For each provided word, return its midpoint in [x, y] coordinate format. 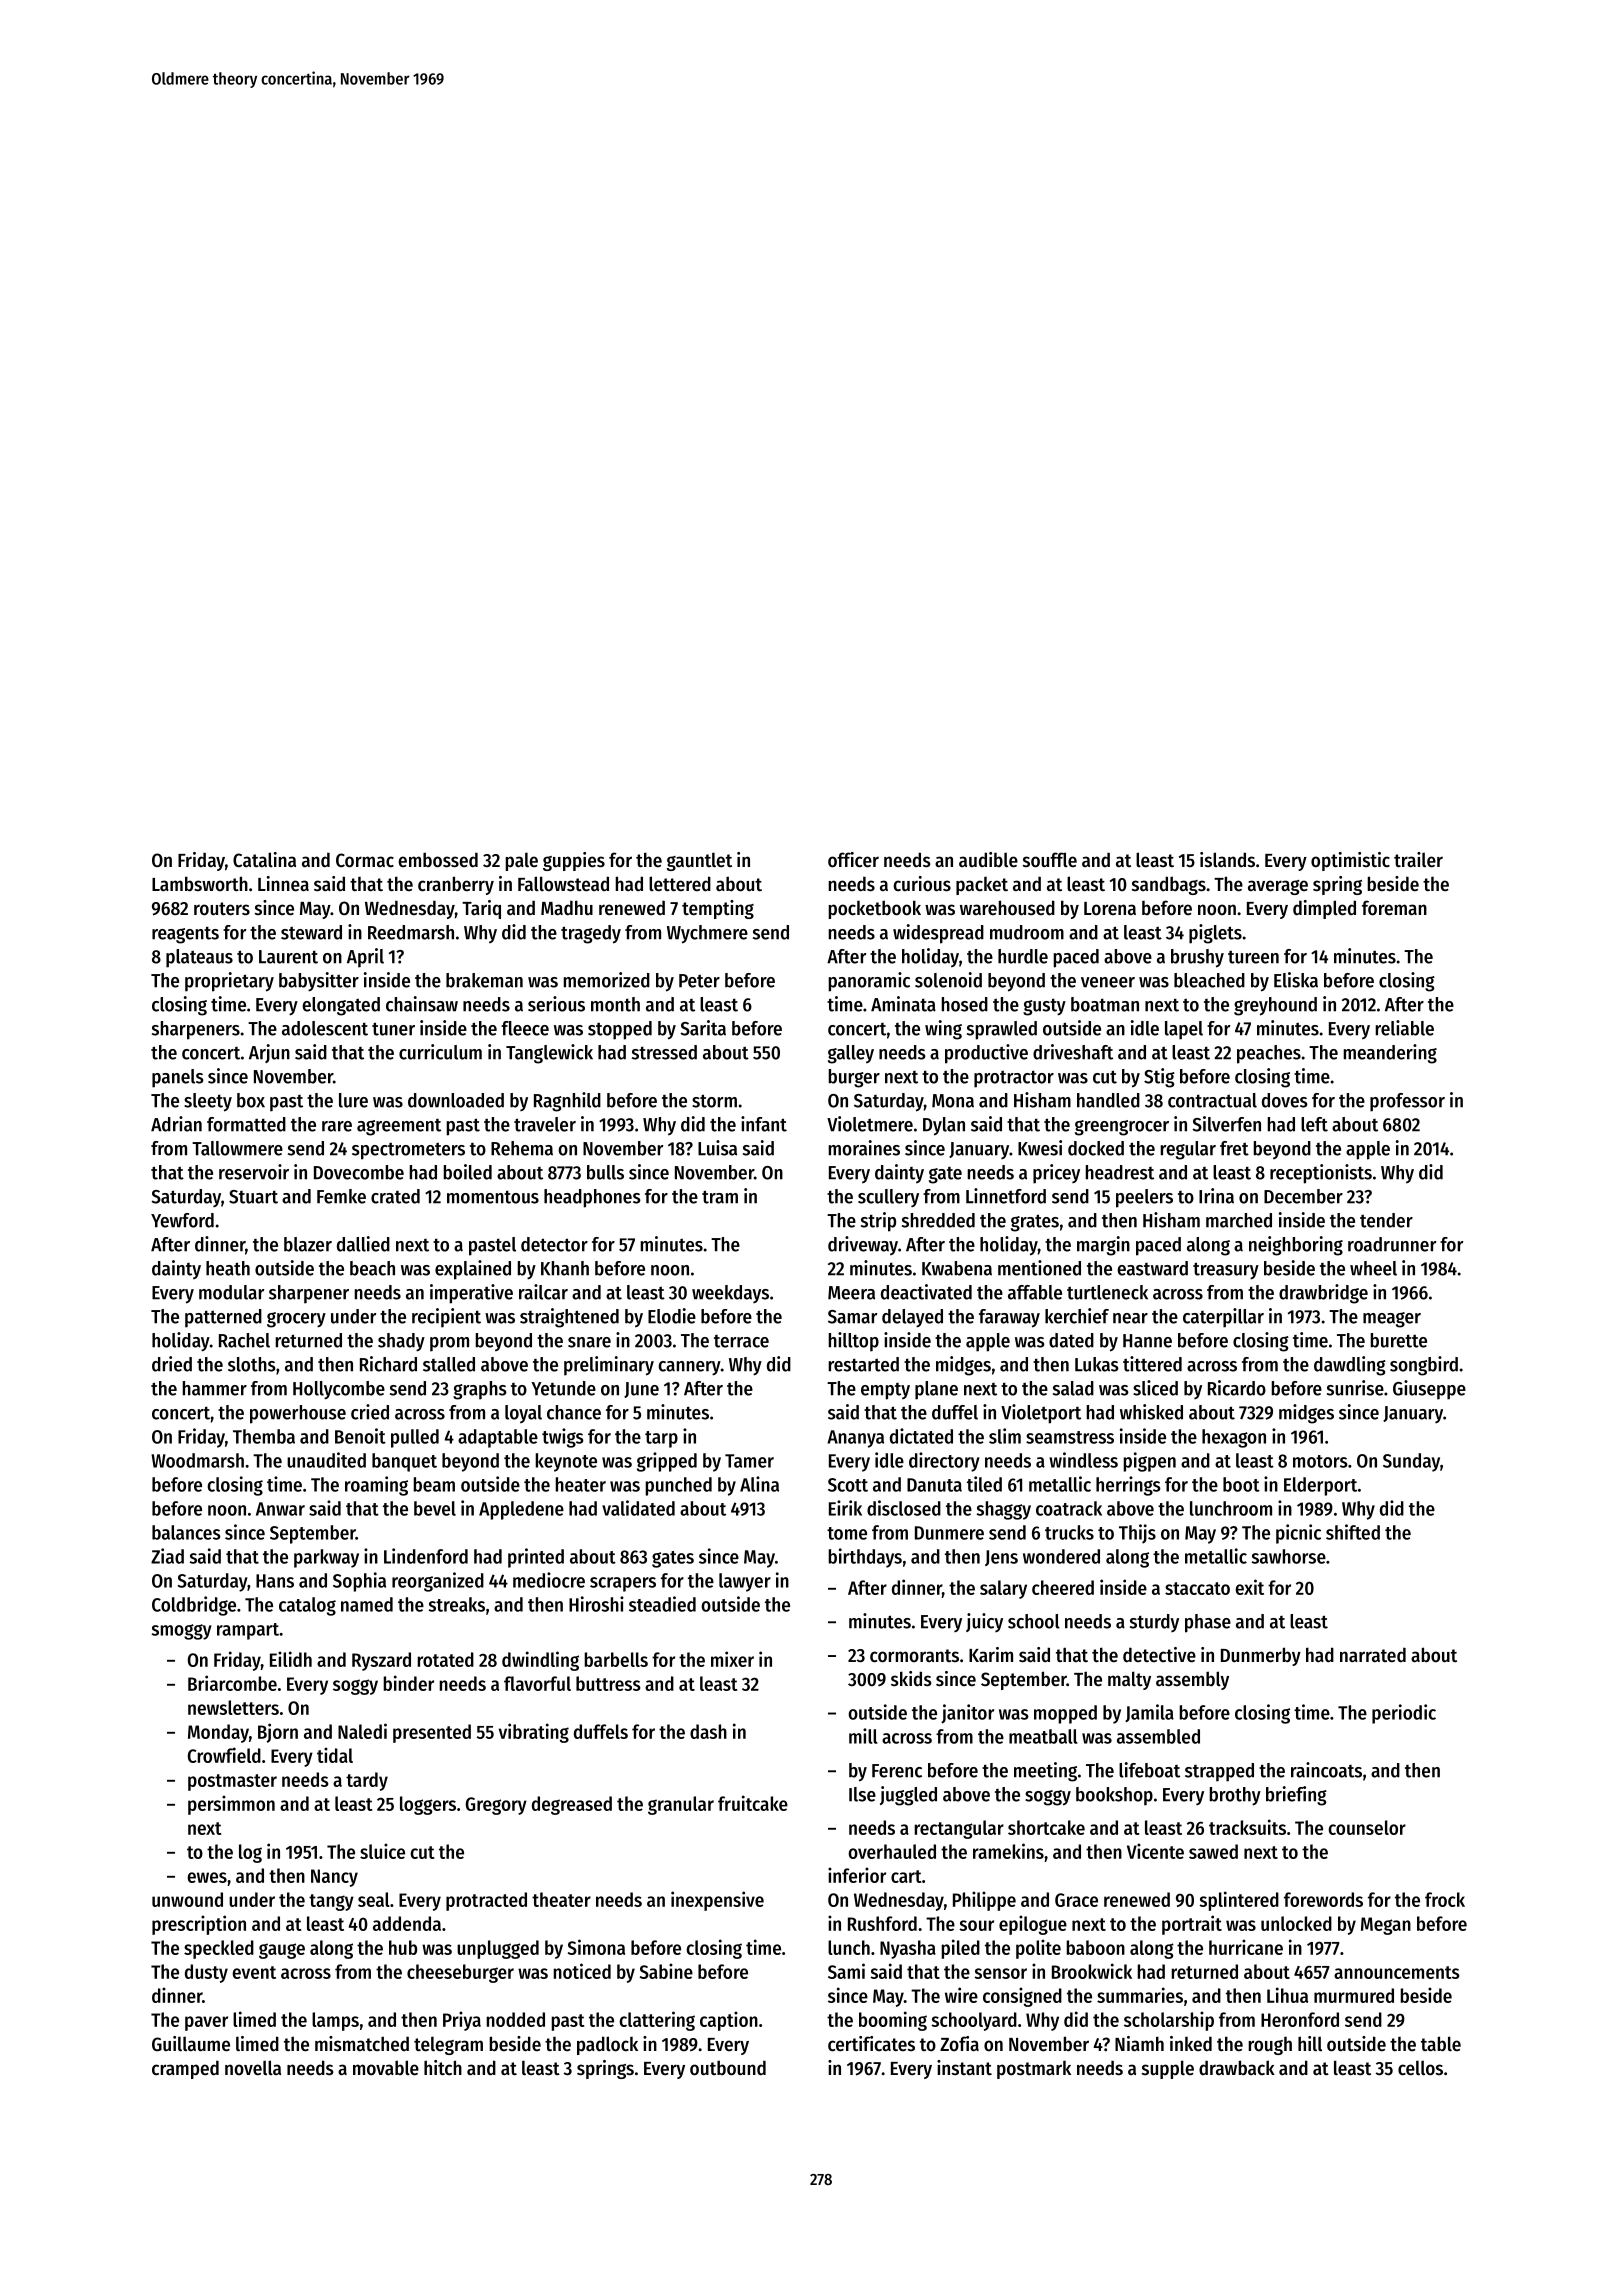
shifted [1353, 1532]
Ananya [855, 1439]
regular [1188, 1150]
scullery [888, 1198]
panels [178, 1078]
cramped [185, 2069]
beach [372, 1268]
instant [964, 2067]
